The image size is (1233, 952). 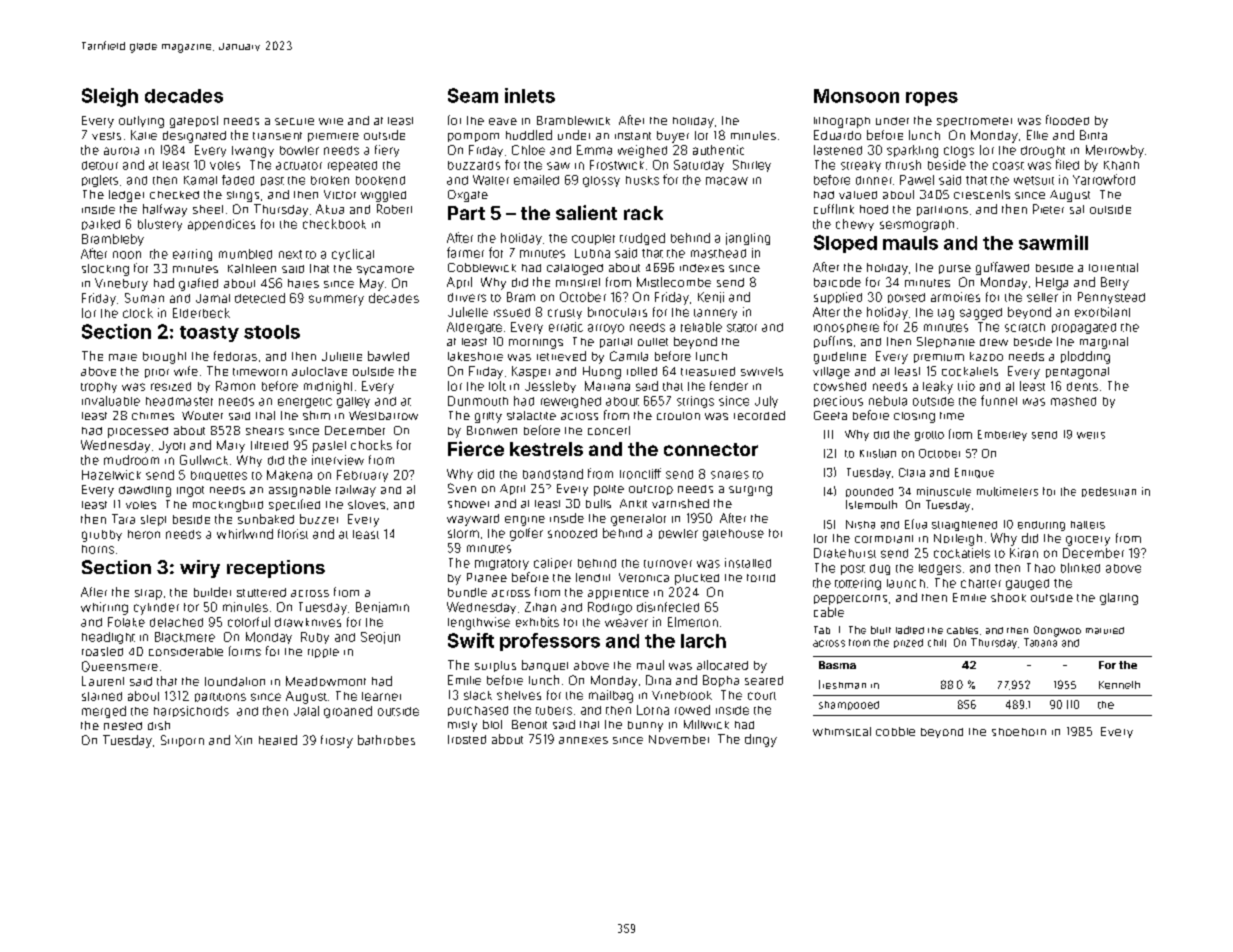 What do you see at coordinates (110, 97) in the screenshot?
I see `Sleigh` at bounding box center [110, 97].
